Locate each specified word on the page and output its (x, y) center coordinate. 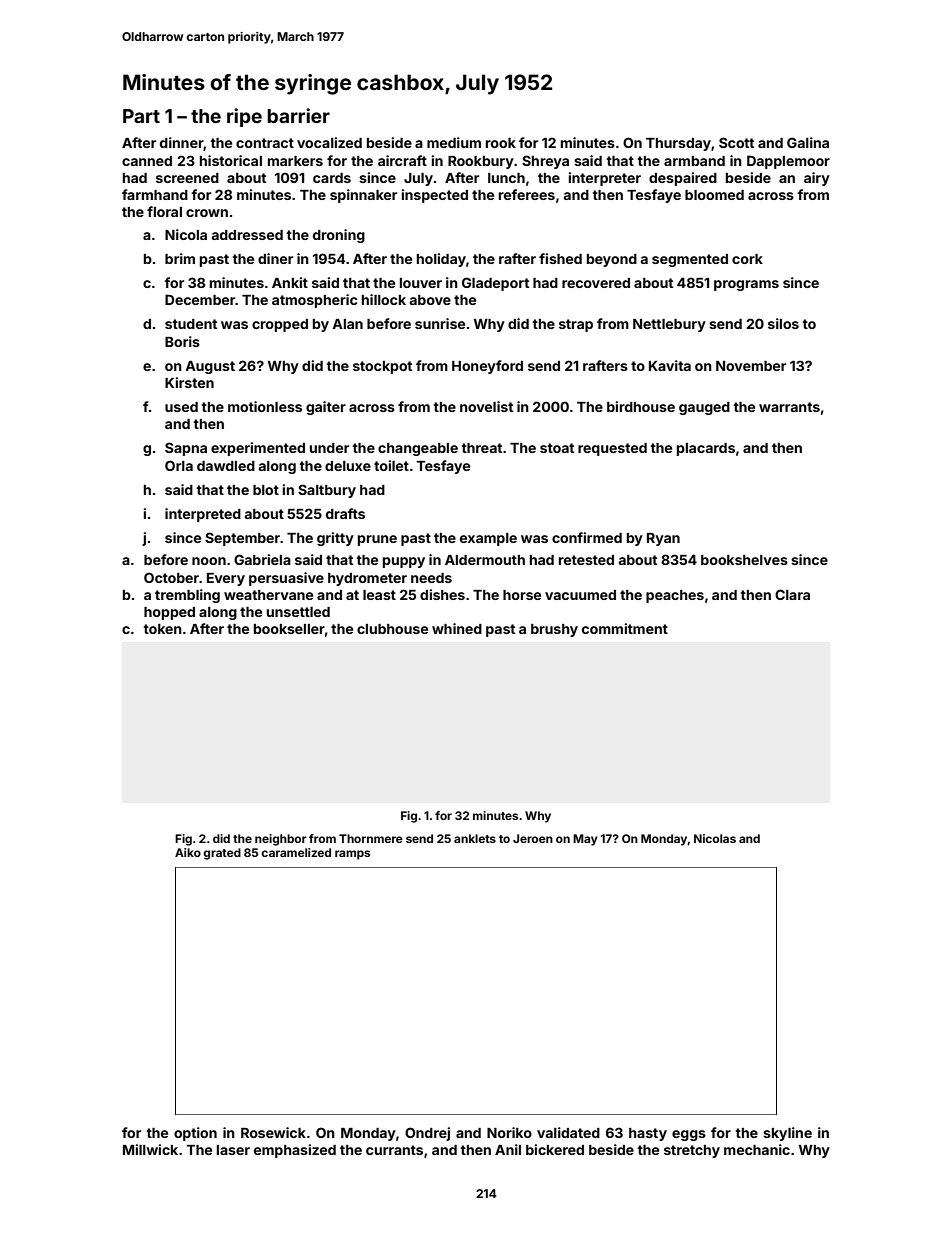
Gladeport (495, 284)
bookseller (289, 629)
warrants (789, 407)
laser (233, 1150)
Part (141, 116)
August (210, 367)
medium (454, 142)
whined (457, 628)
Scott (736, 142)
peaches (675, 596)
